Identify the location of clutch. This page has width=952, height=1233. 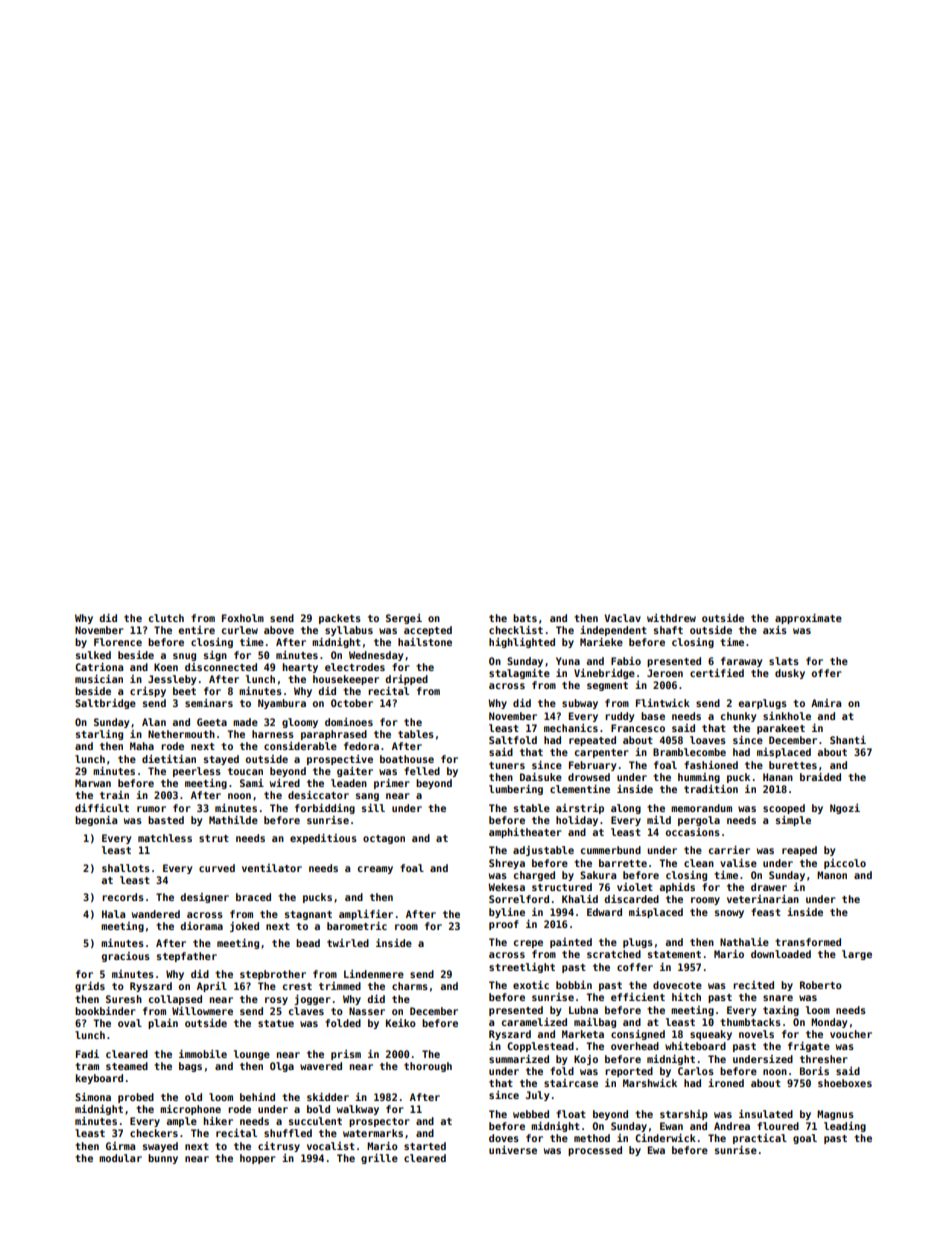
(166, 618).
